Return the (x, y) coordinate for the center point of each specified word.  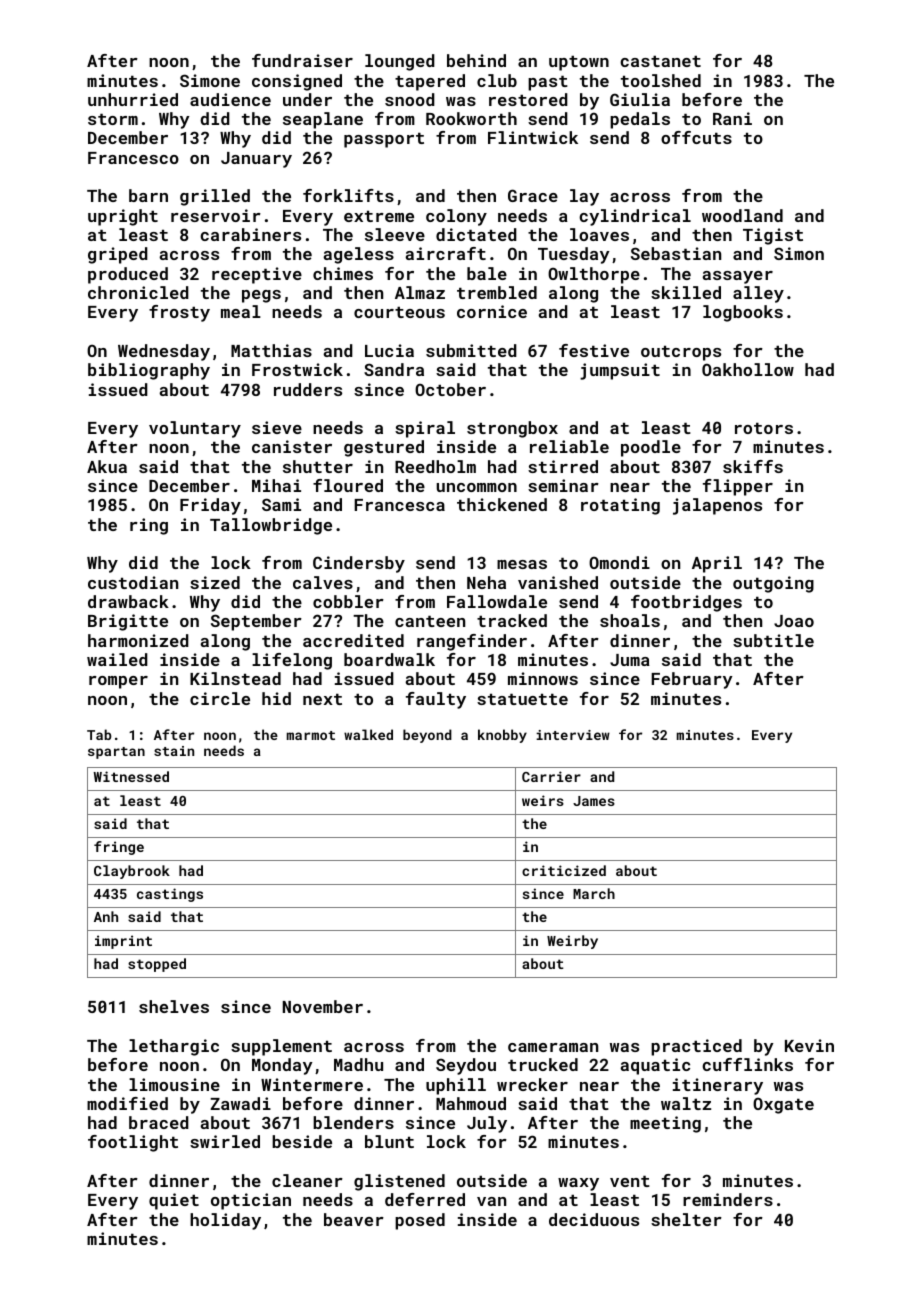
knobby (502, 736)
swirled (225, 1141)
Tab (99, 734)
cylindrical (635, 217)
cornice (492, 311)
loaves (599, 234)
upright (123, 217)
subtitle (773, 640)
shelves (174, 1006)
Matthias (271, 350)
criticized (564, 870)
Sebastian (676, 253)
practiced (696, 1047)
